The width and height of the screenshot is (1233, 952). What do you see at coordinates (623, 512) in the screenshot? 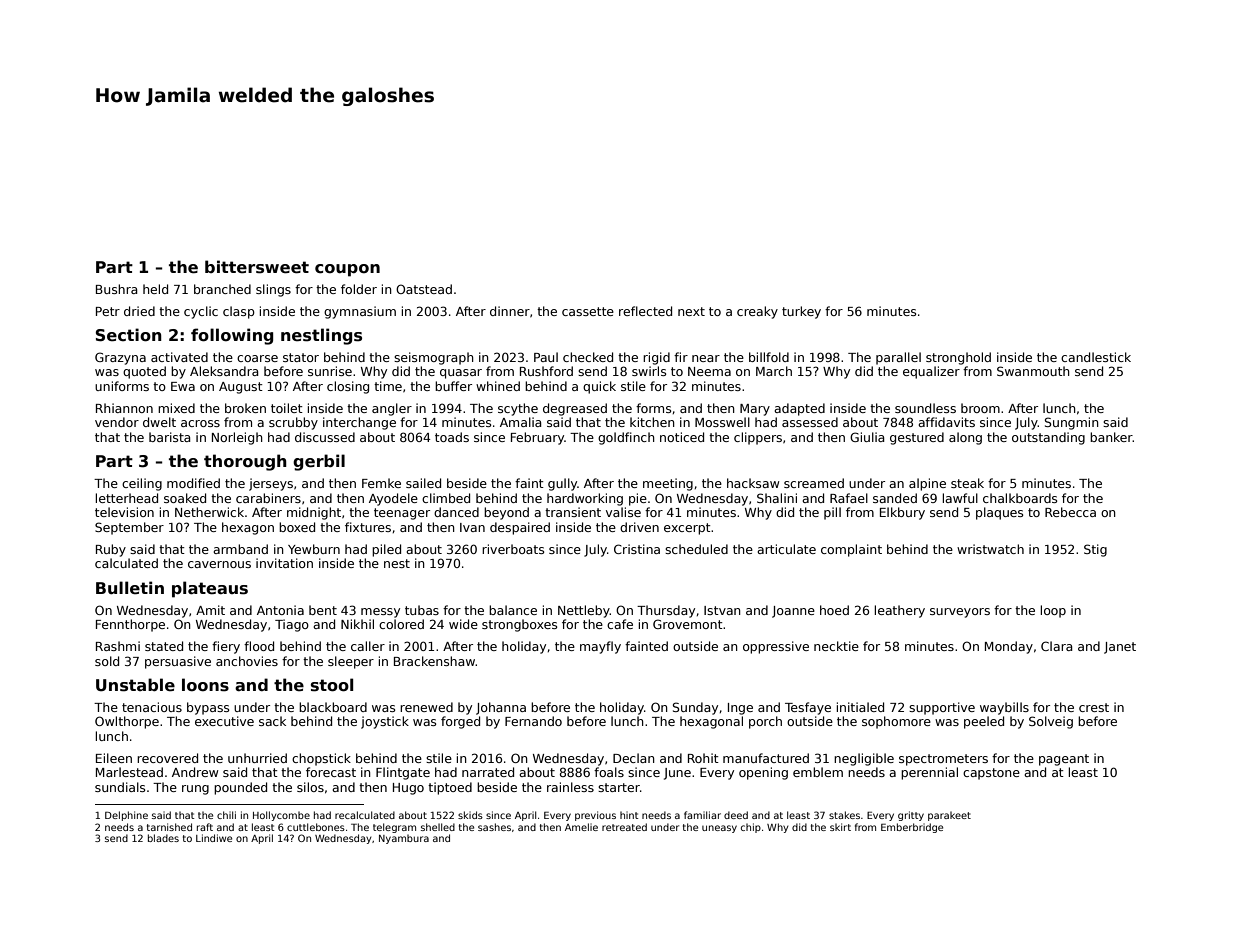
I see `valise` at bounding box center [623, 512].
